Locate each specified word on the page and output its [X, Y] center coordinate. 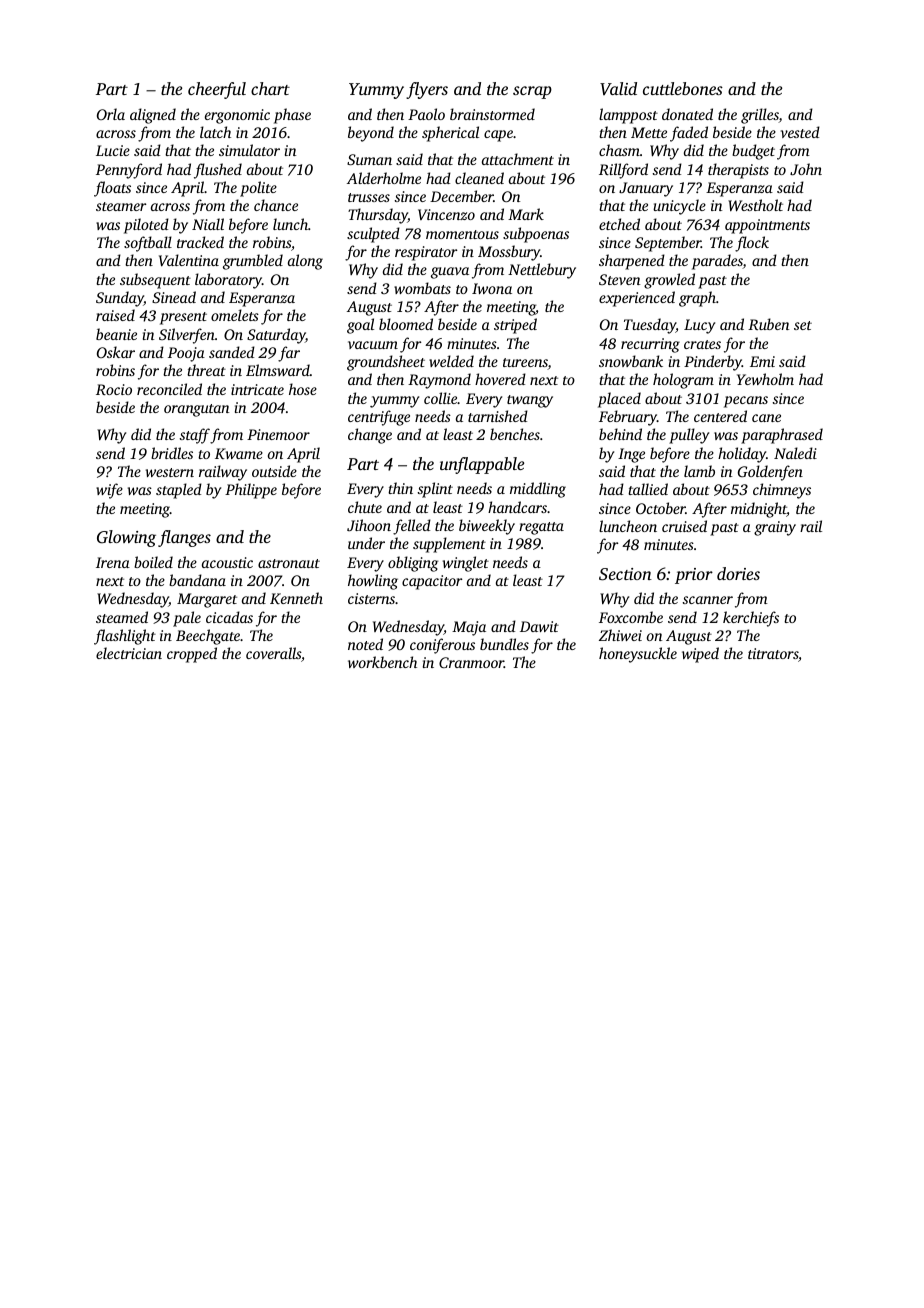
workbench [382, 662]
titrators [773, 653]
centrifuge [379, 418]
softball [148, 244]
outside [274, 471]
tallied [648, 489]
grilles [760, 116]
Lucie [113, 150]
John [806, 169]
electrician [129, 653]
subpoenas [536, 235]
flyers [427, 90]
